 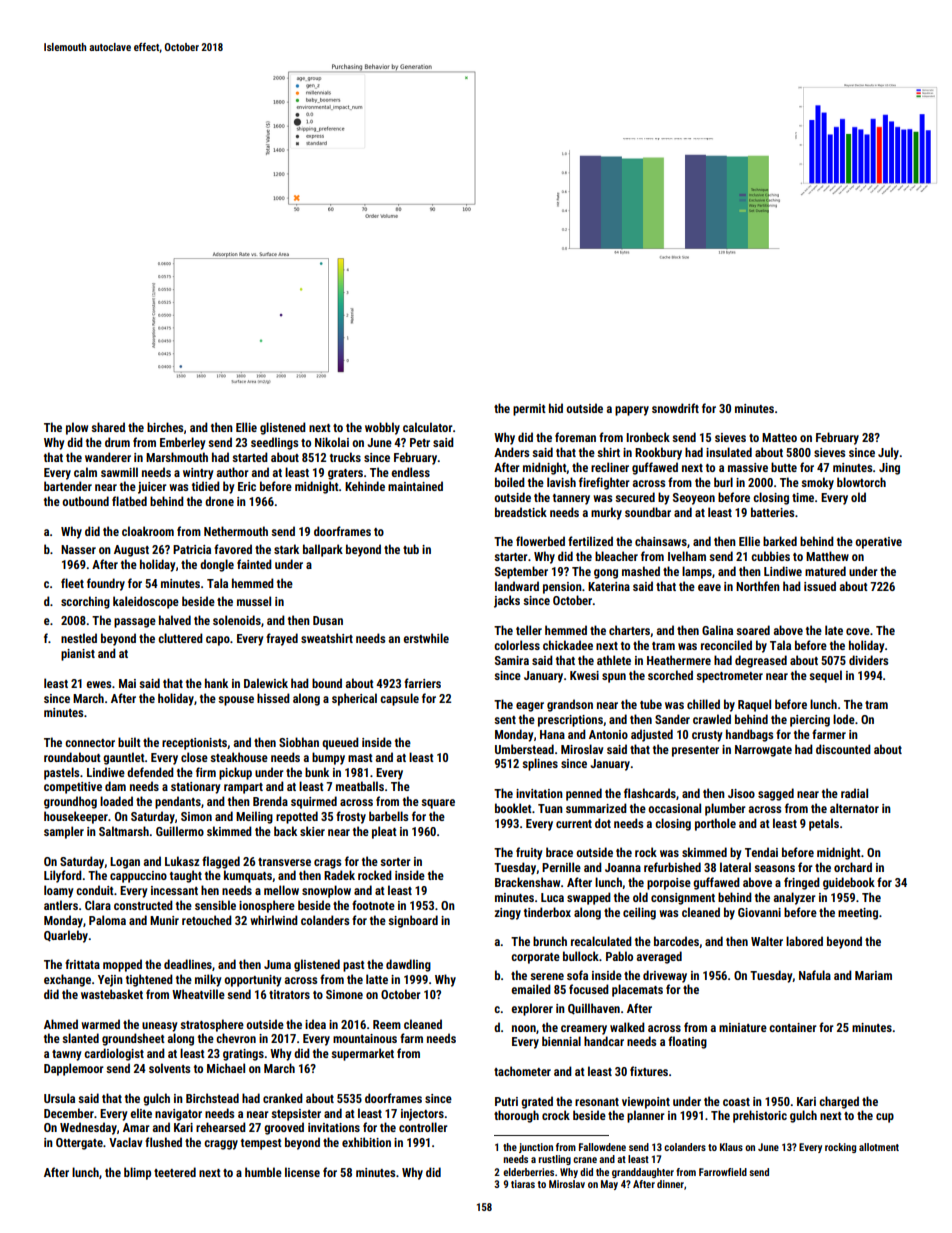 I want to click on Quarleby, so click(x=66, y=936).
